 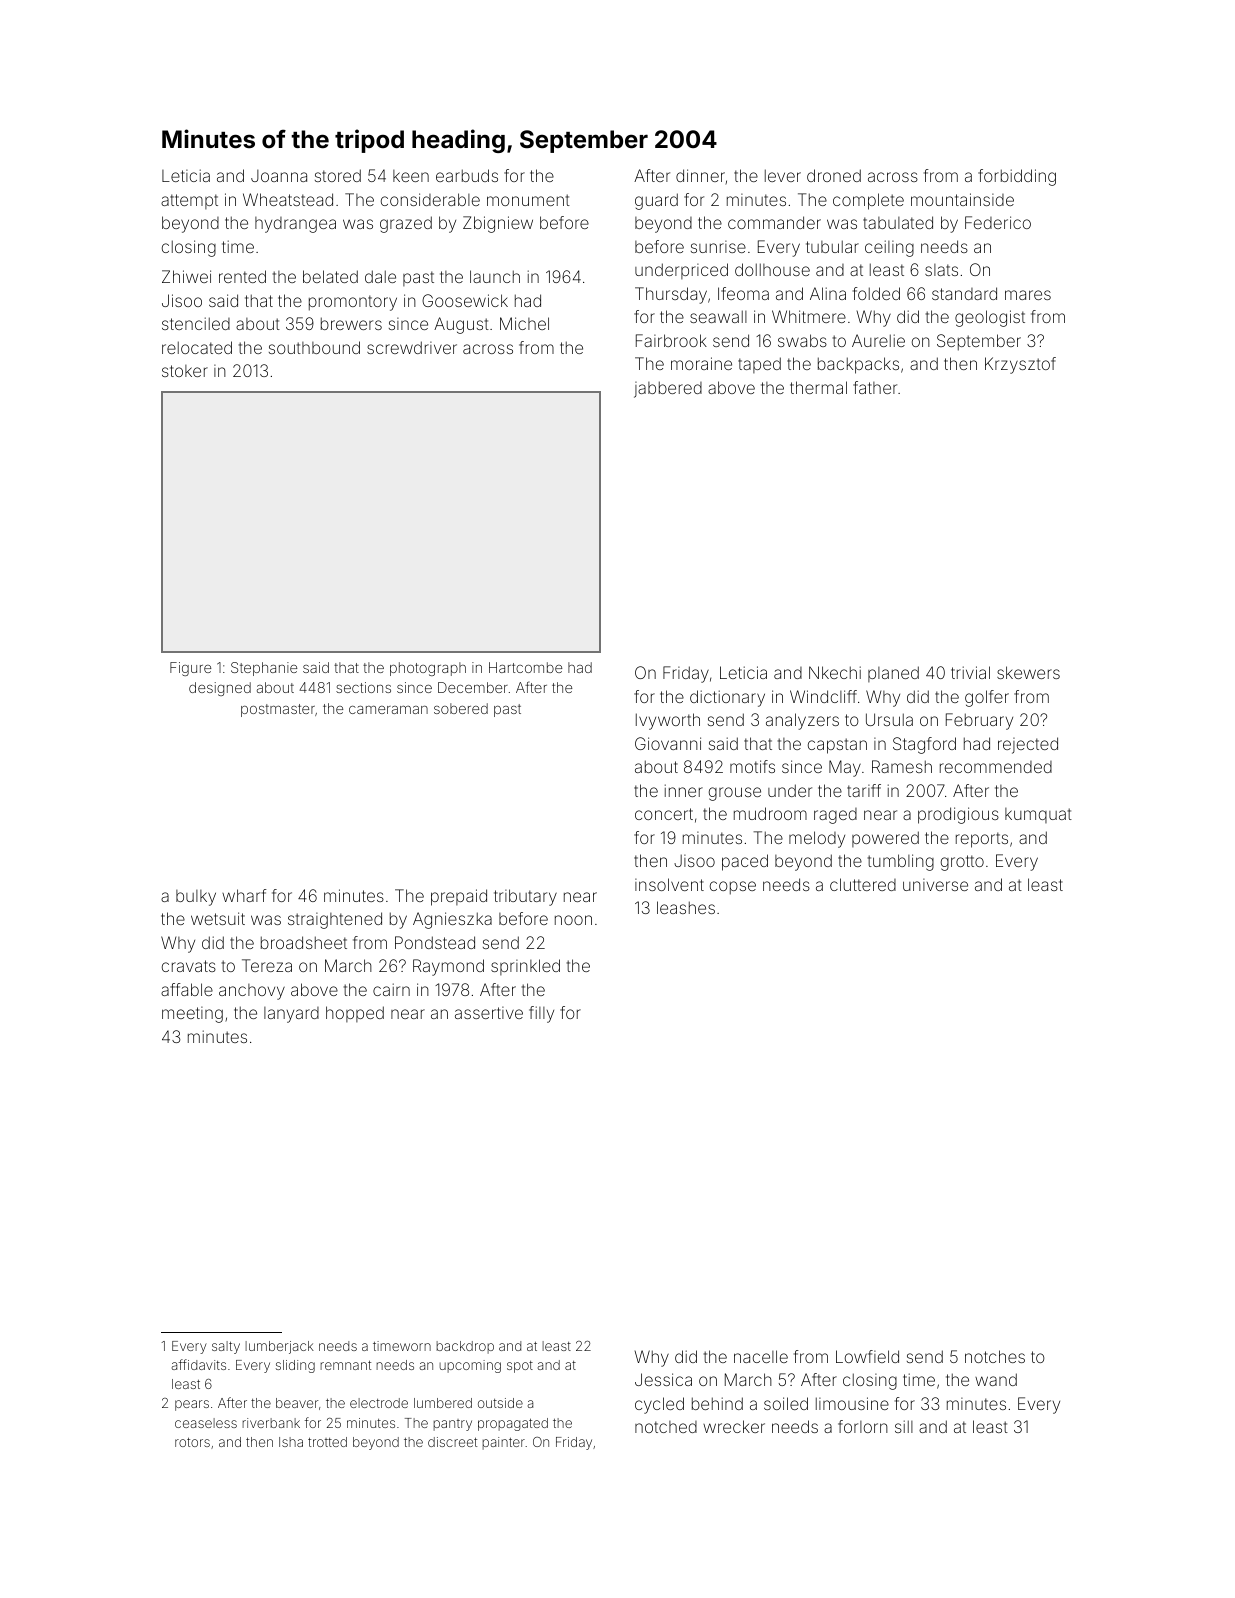 What do you see at coordinates (465, 1347) in the screenshot?
I see `backdrop` at bounding box center [465, 1347].
